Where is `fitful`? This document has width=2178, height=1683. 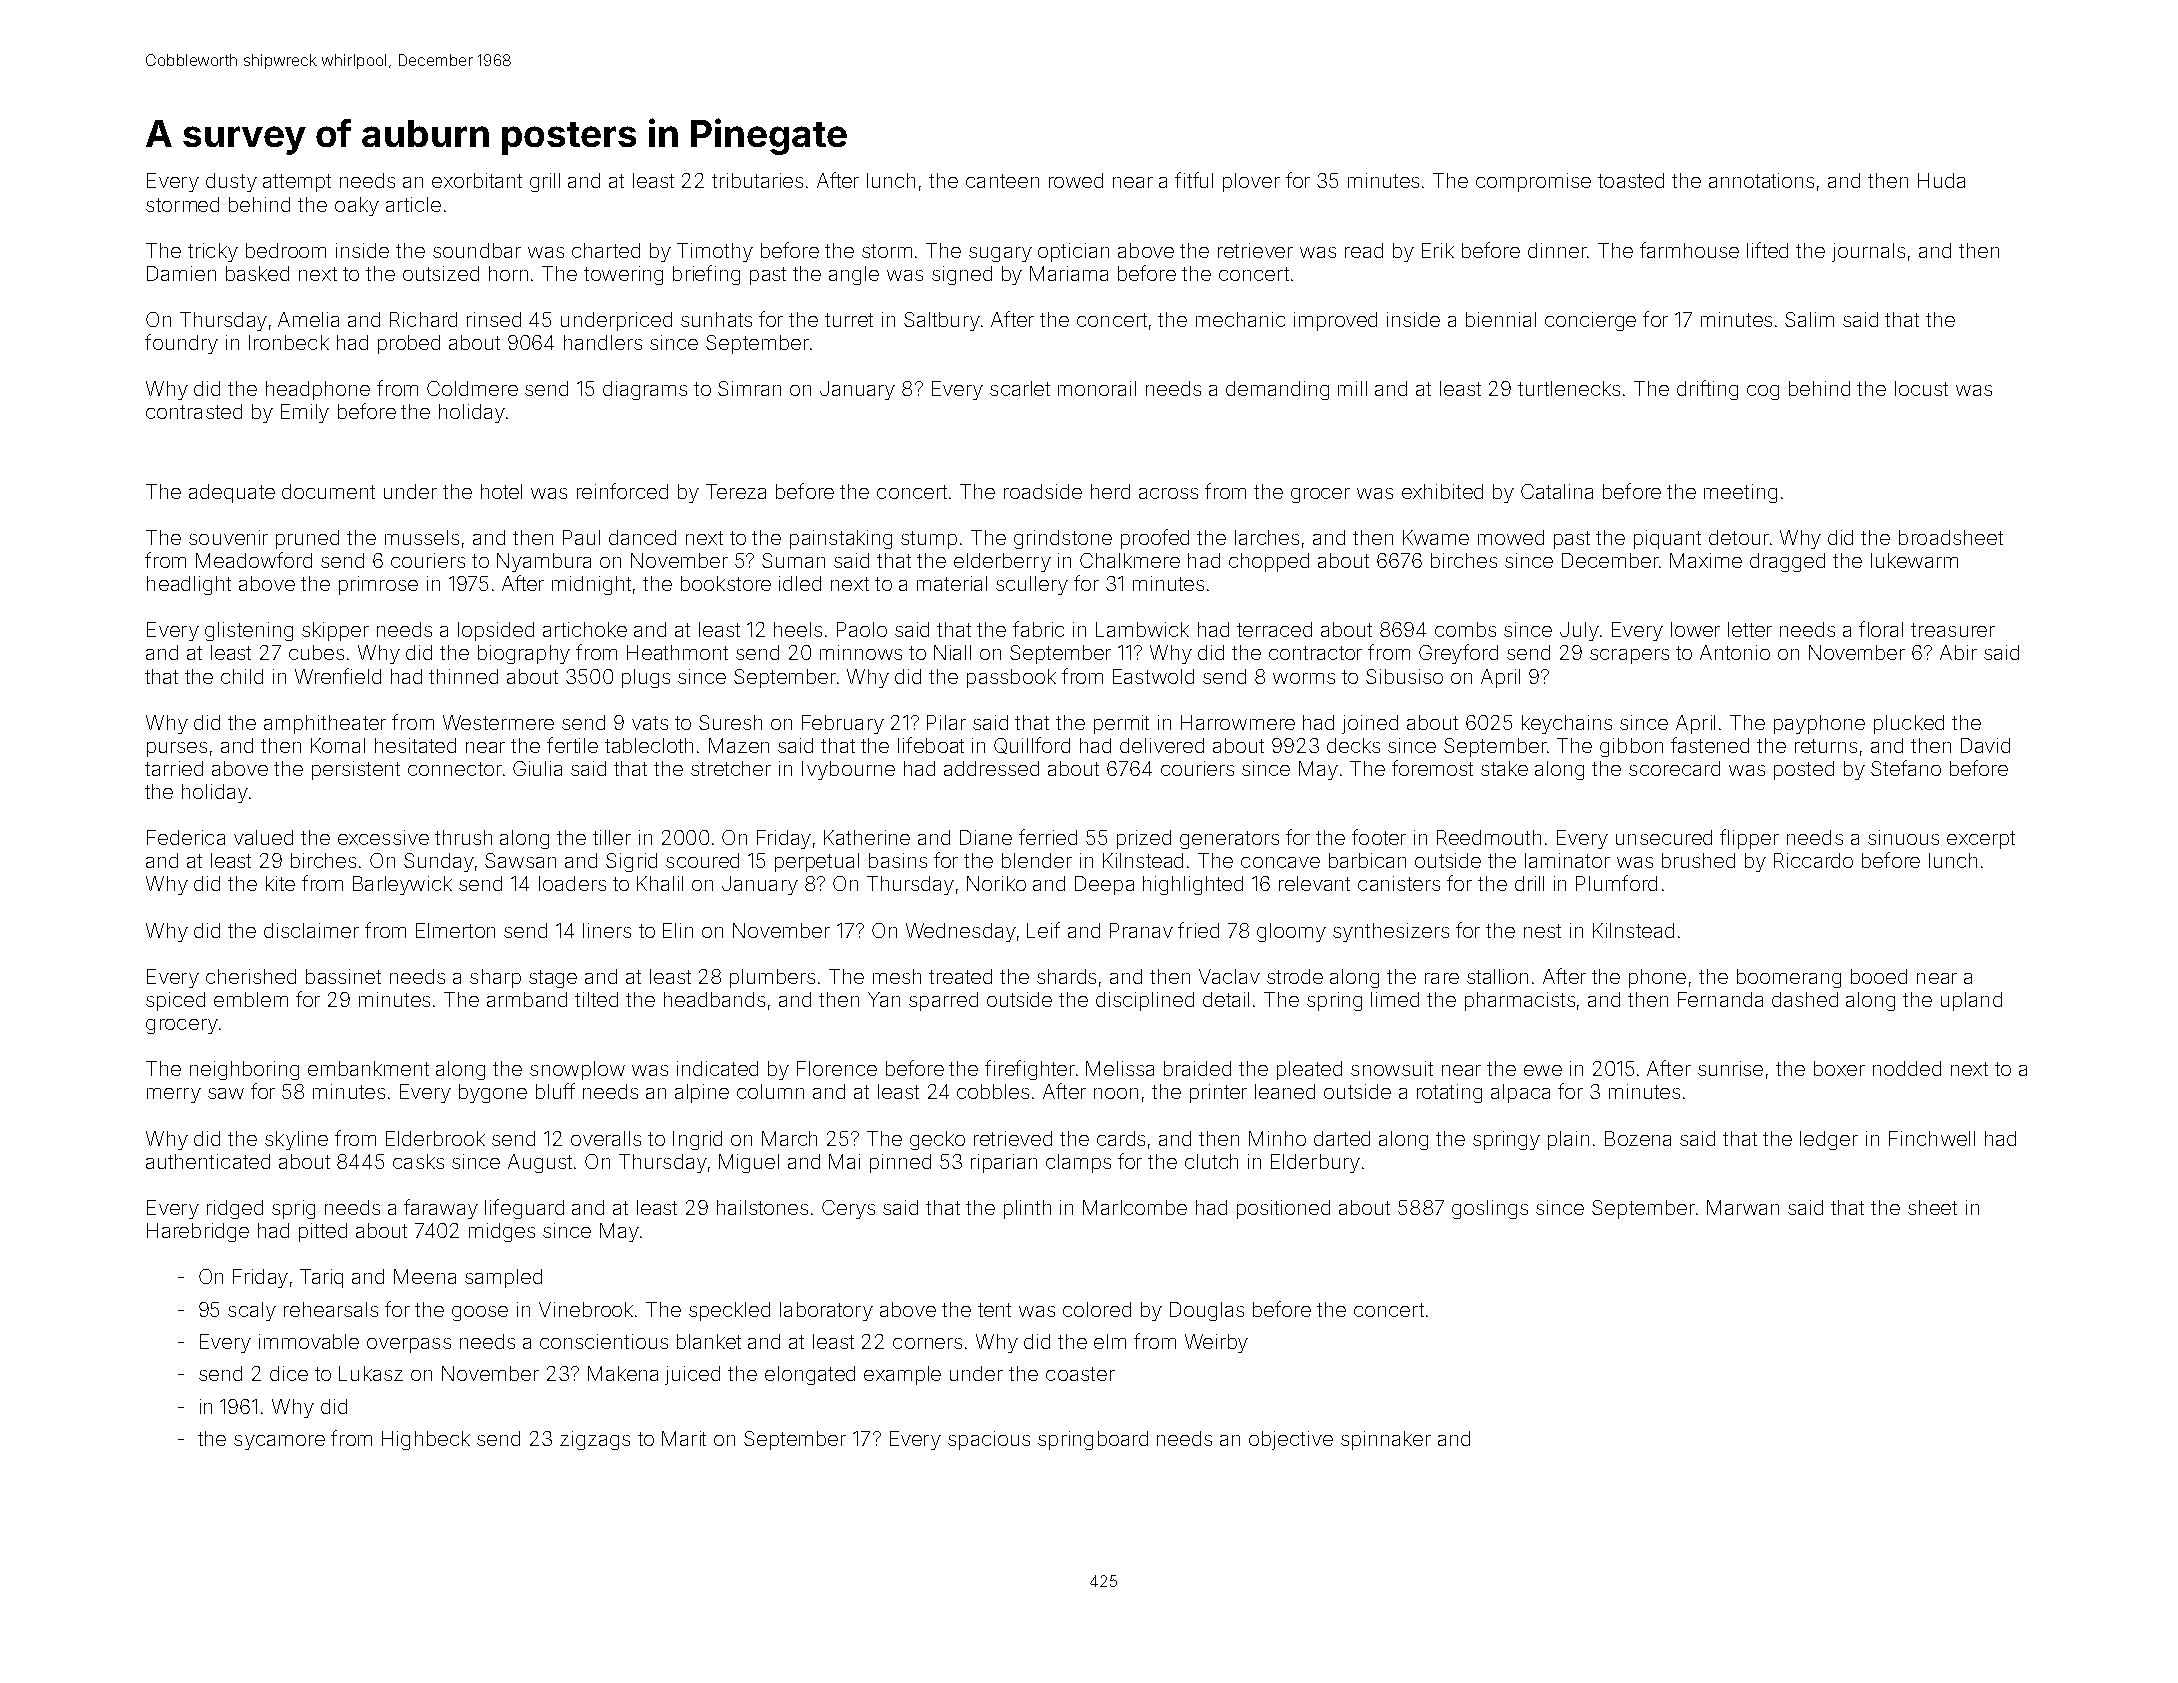
fitful is located at coordinates (1194, 180).
